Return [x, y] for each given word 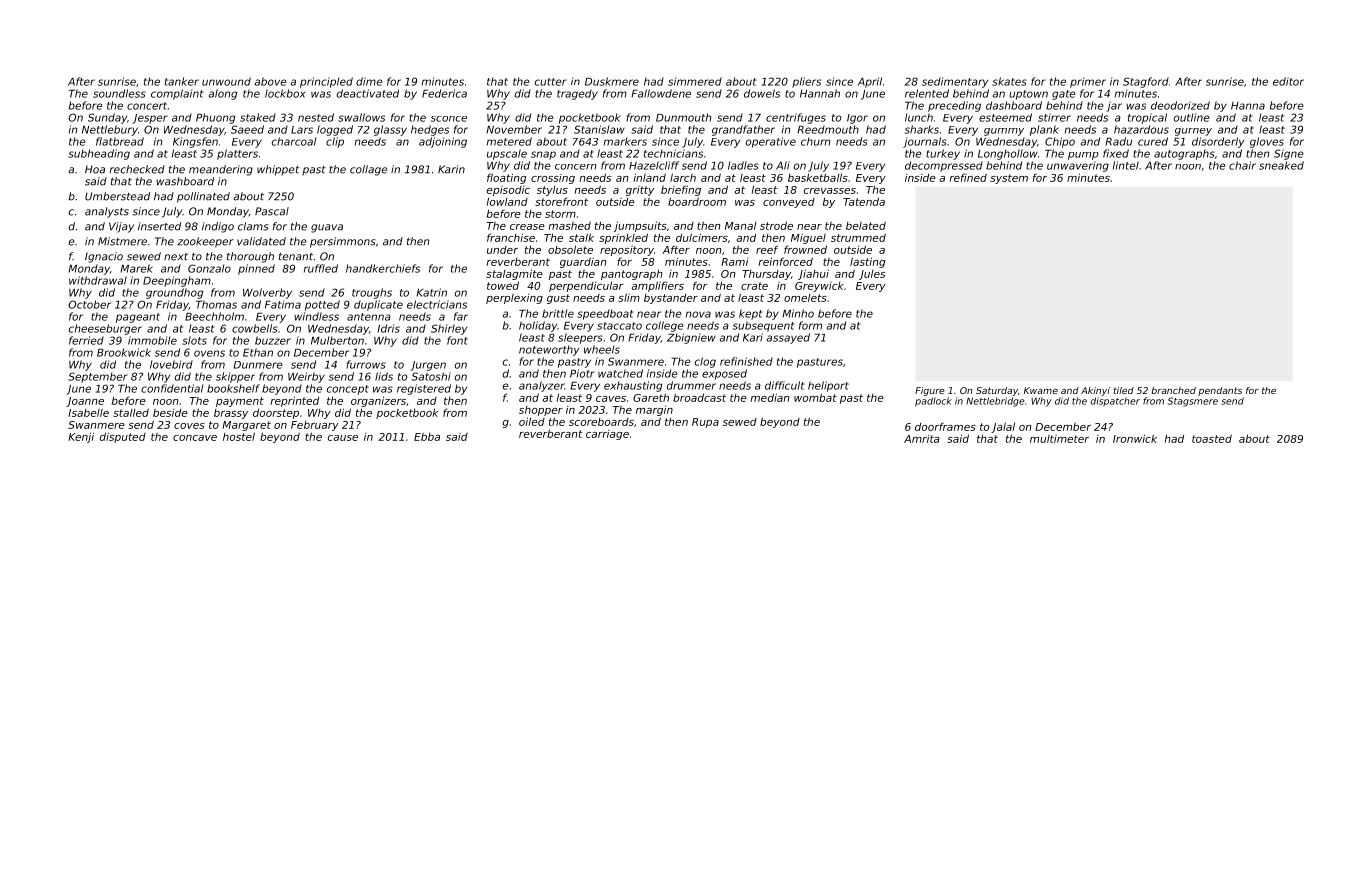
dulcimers [702, 237]
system [1009, 179]
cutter [551, 82]
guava [327, 228]
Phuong [215, 118]
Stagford [1146, 82]
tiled [1124, 390]
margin [654, 411]
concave [195, 438]
